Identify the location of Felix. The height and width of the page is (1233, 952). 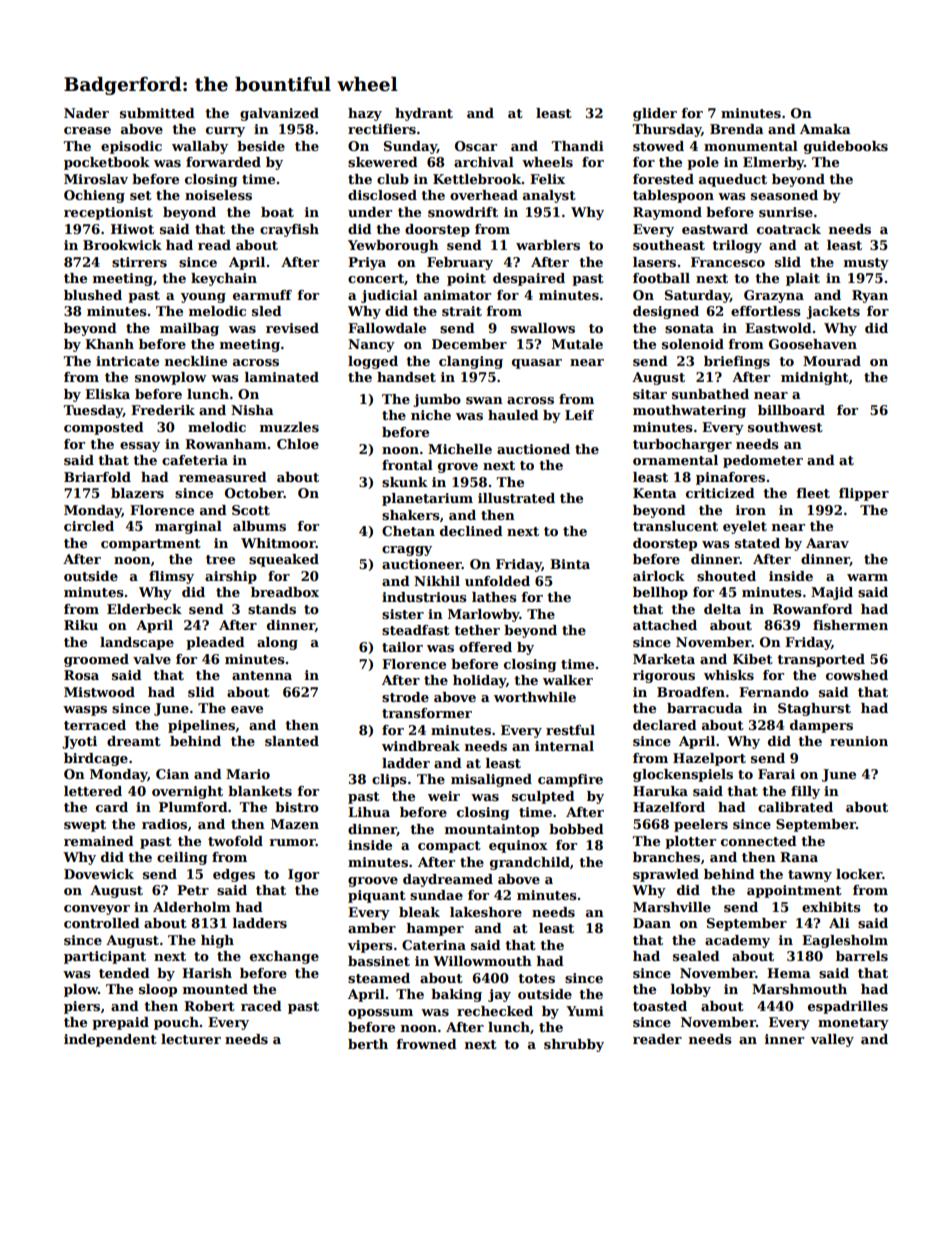
(547, 179).
